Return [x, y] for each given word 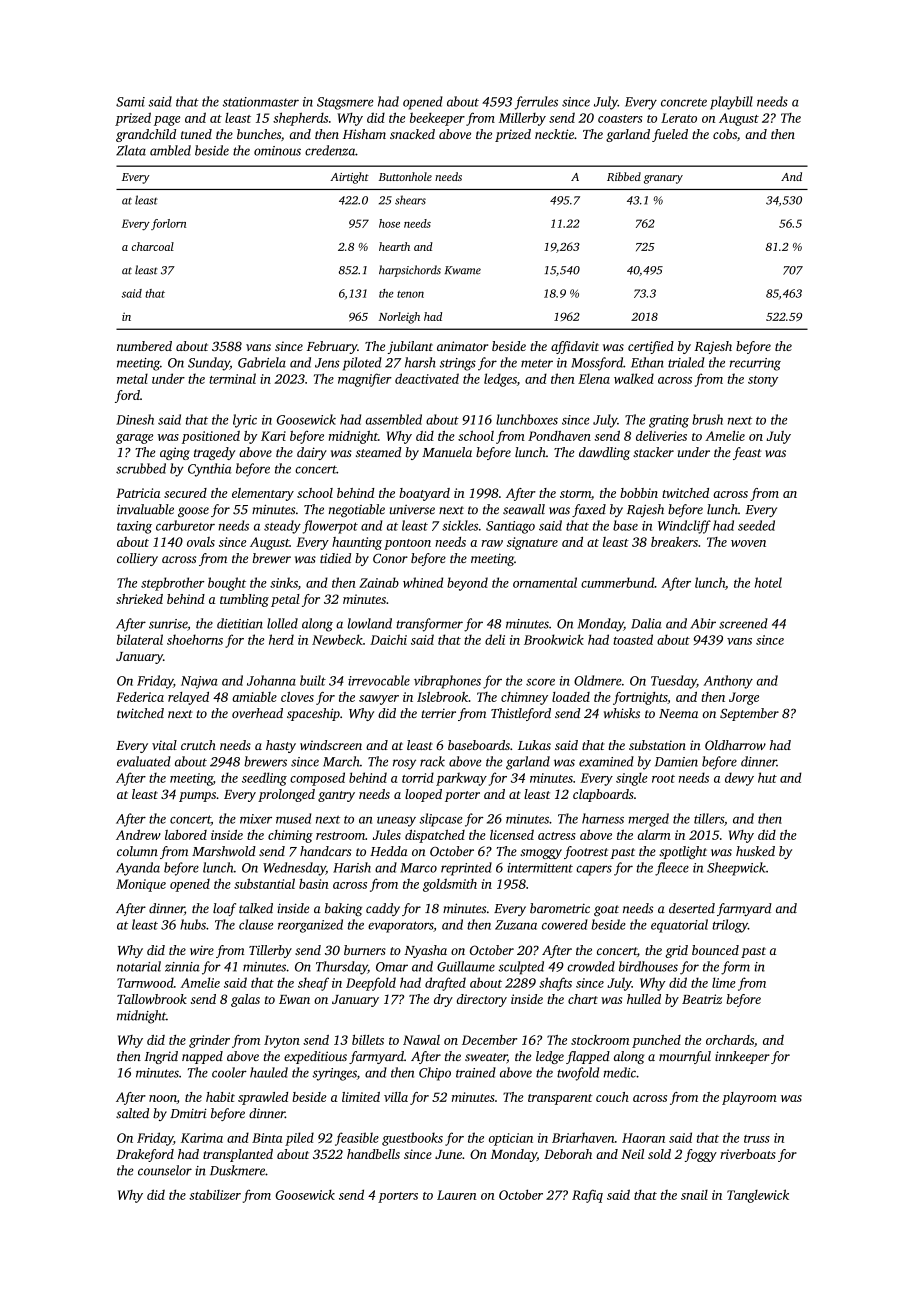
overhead [257, 713]
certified [651, 347]
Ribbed [624, 176]
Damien [676, 762]
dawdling [604, 453]
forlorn [168, 224]
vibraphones [447, 682]
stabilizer [215, 1194]
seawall [524, 509]
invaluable [145, 509]
